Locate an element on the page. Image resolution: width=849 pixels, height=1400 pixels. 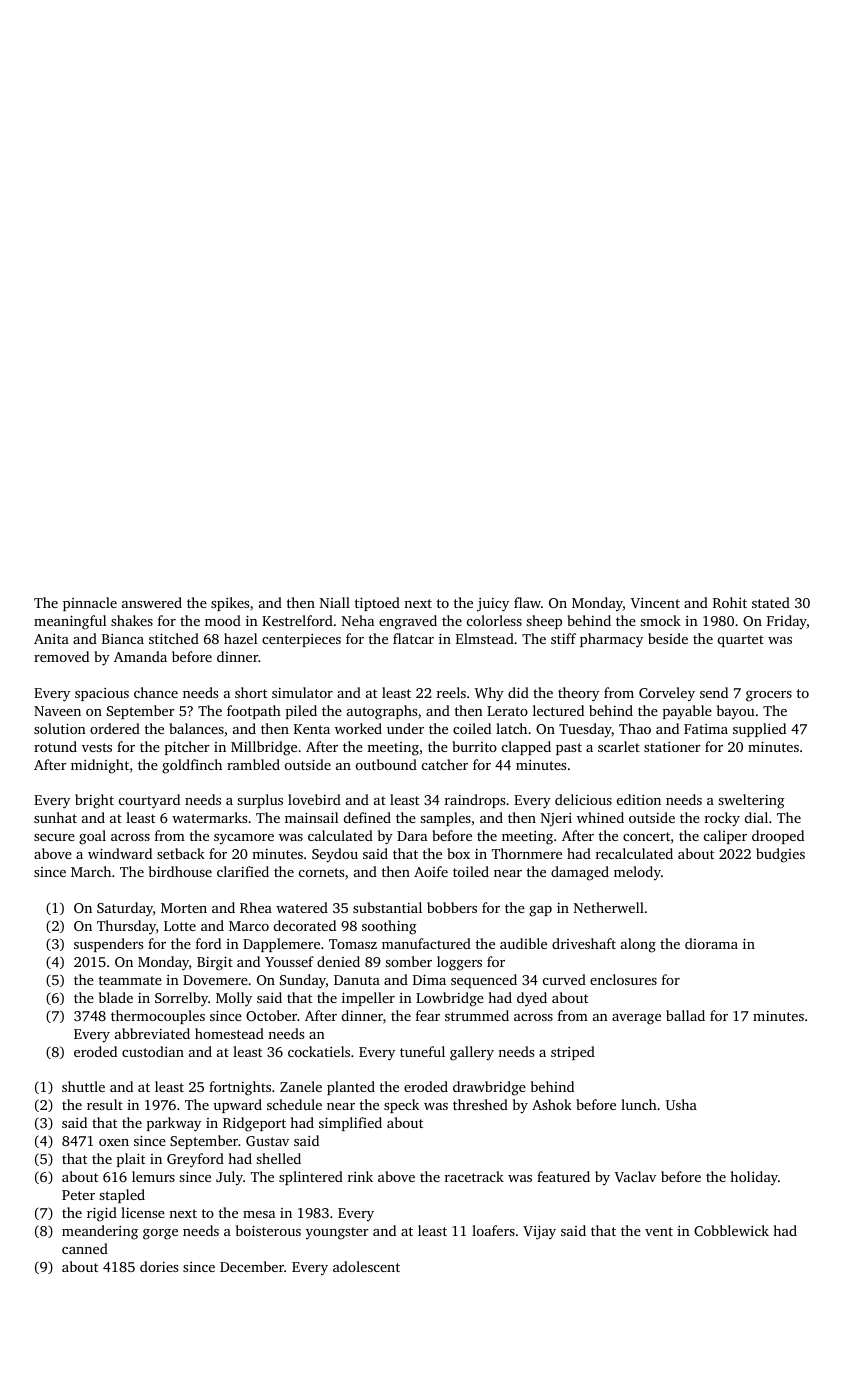
tuneful is located at coordinates (422, 1051).
